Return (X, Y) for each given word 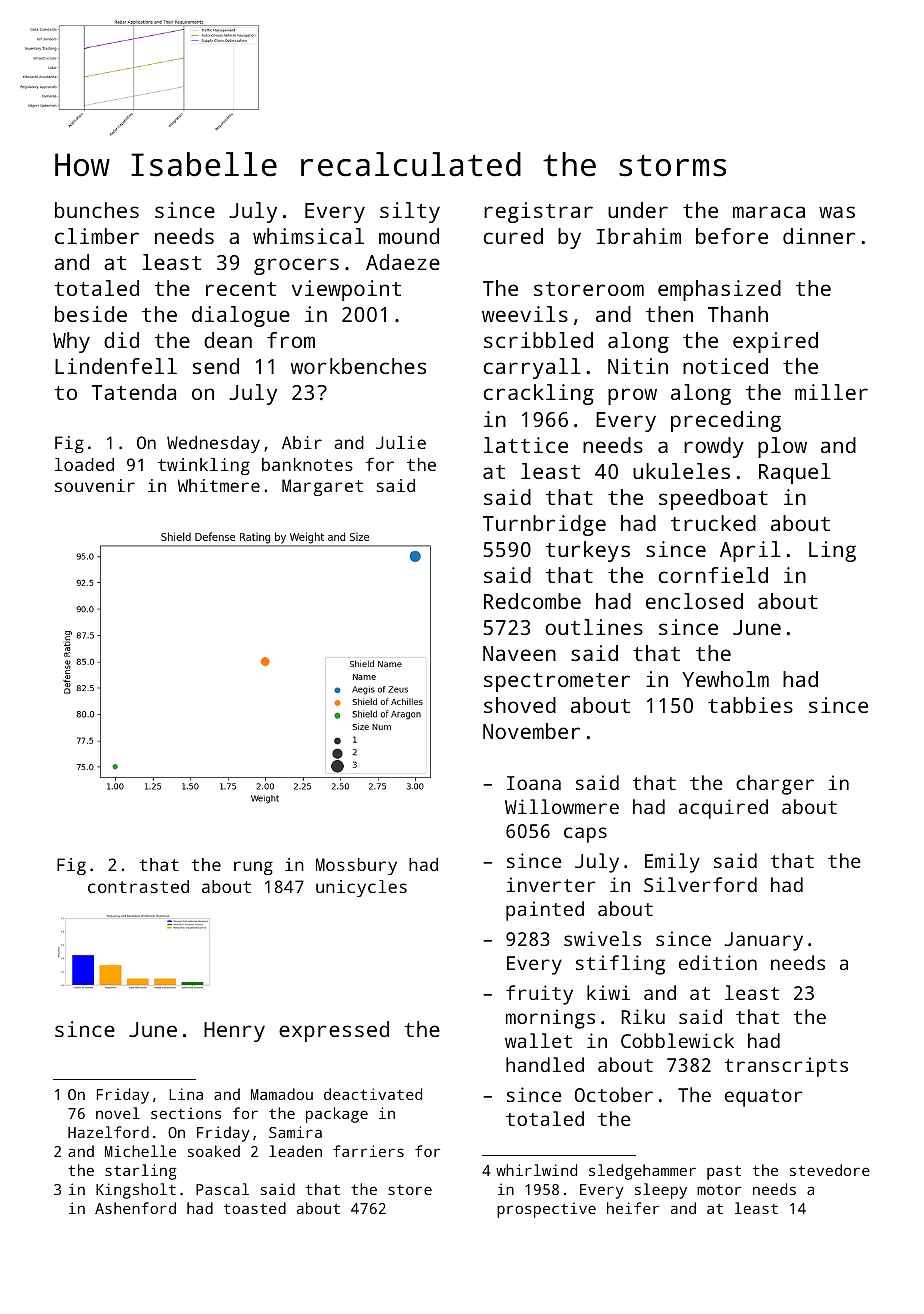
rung (253, 868)
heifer (633, 1208)
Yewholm (725, 679)
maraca (769, 212)
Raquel (795, 473)
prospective (546, 1210)
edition (718, 962)
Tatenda (134, 392)
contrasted (138, 886)
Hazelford (108, 1132)
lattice (526, 445)
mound (409, 236)
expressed (334, 1031)
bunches (97, 210)
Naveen (519, 653)
